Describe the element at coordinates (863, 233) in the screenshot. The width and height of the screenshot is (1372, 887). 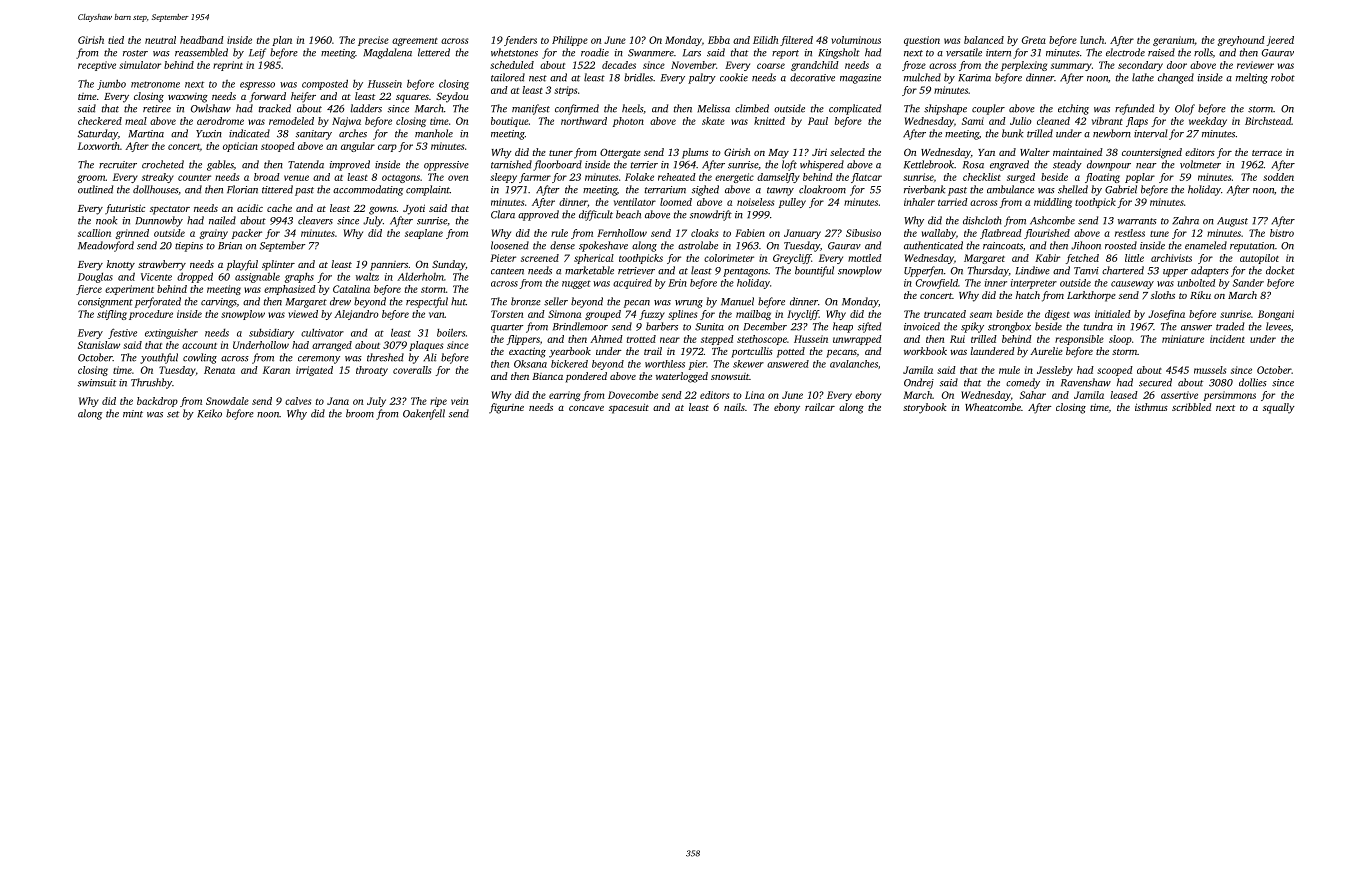
I see `Sibusiso` at that location.
